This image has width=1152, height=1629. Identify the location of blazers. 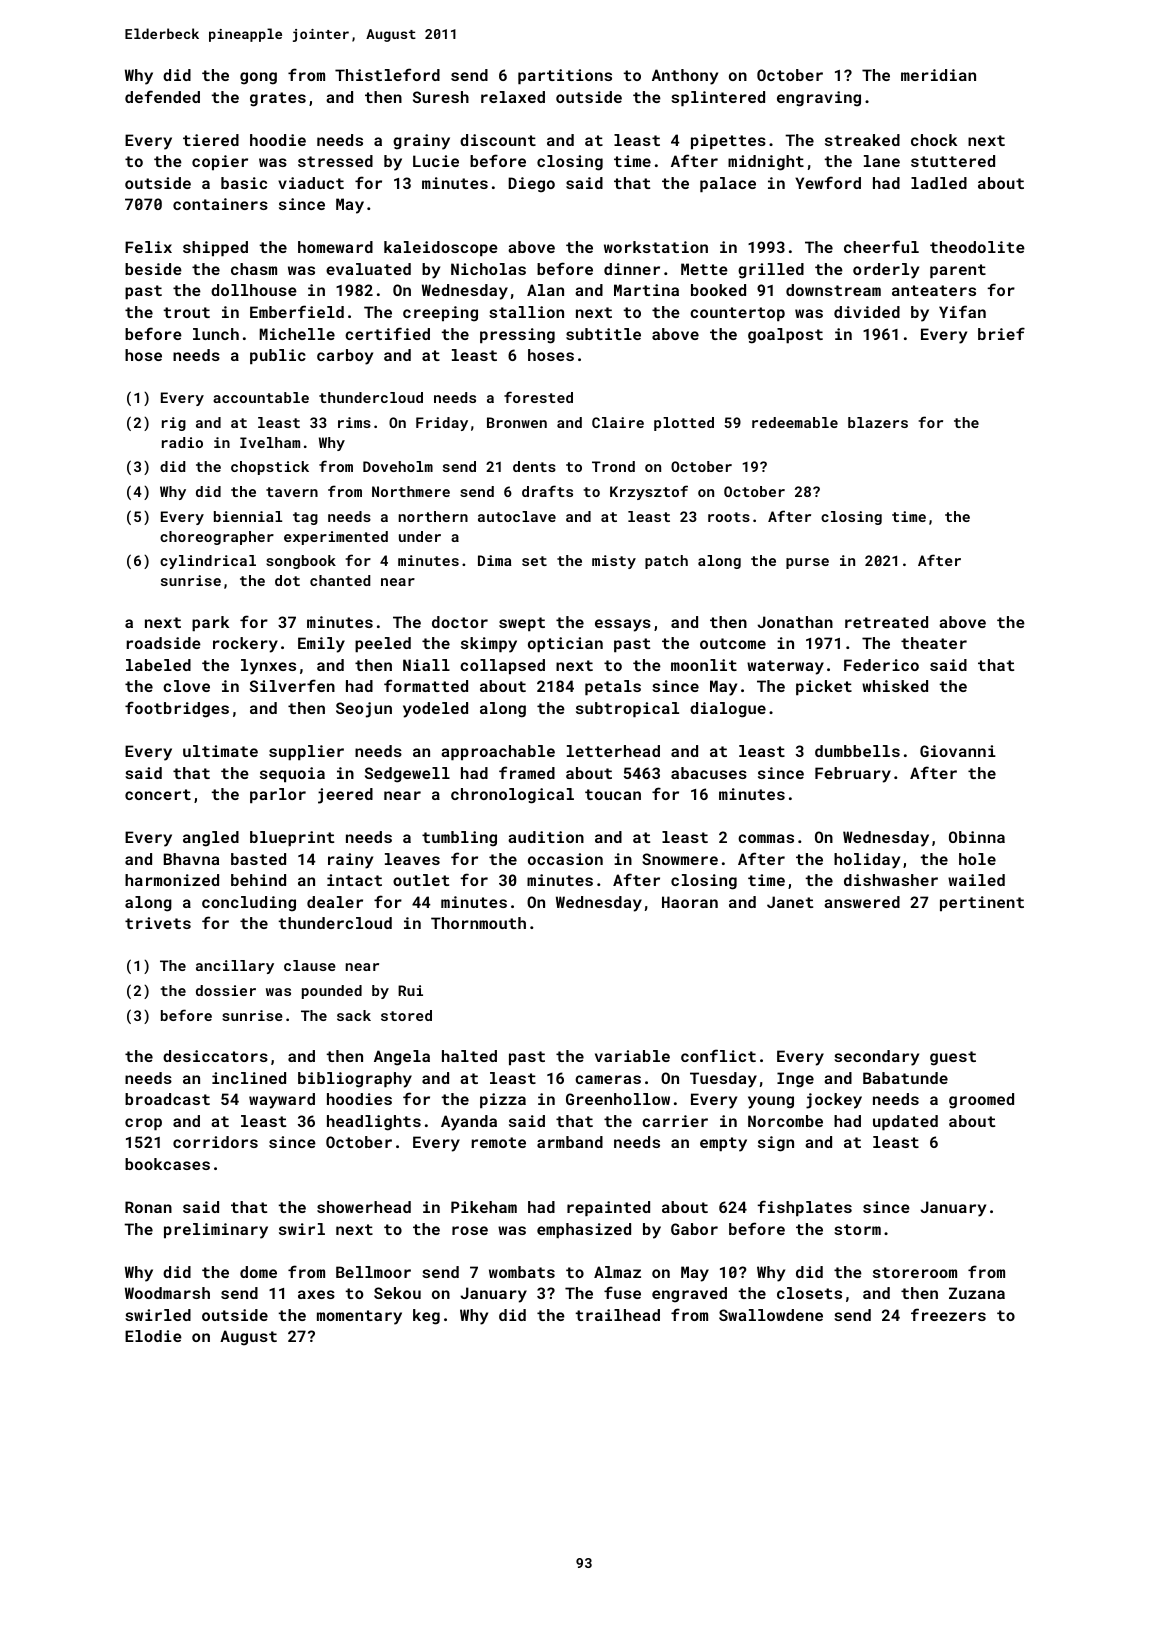
(878, 422).
